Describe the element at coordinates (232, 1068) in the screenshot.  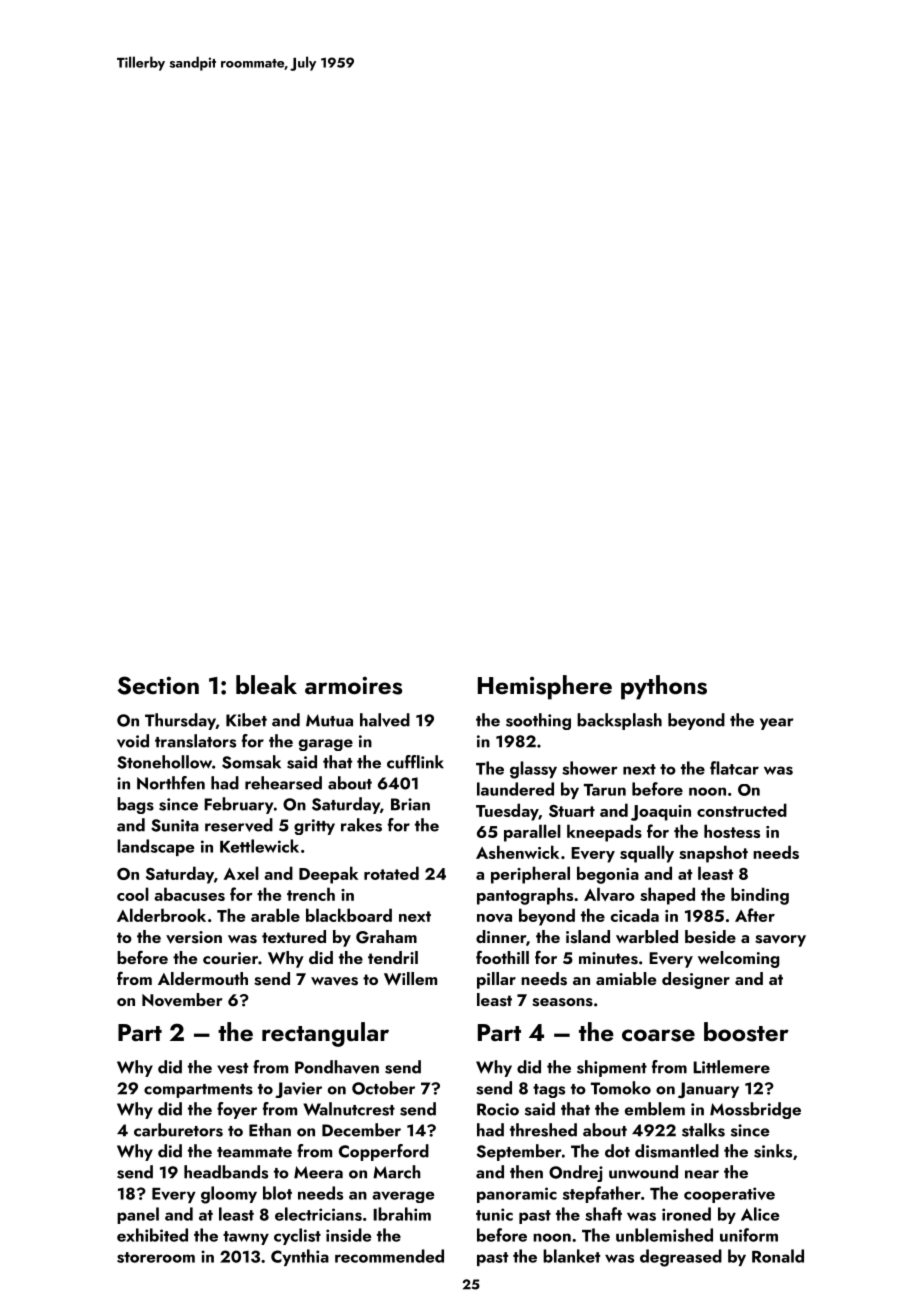
I see `vest` at that location.
